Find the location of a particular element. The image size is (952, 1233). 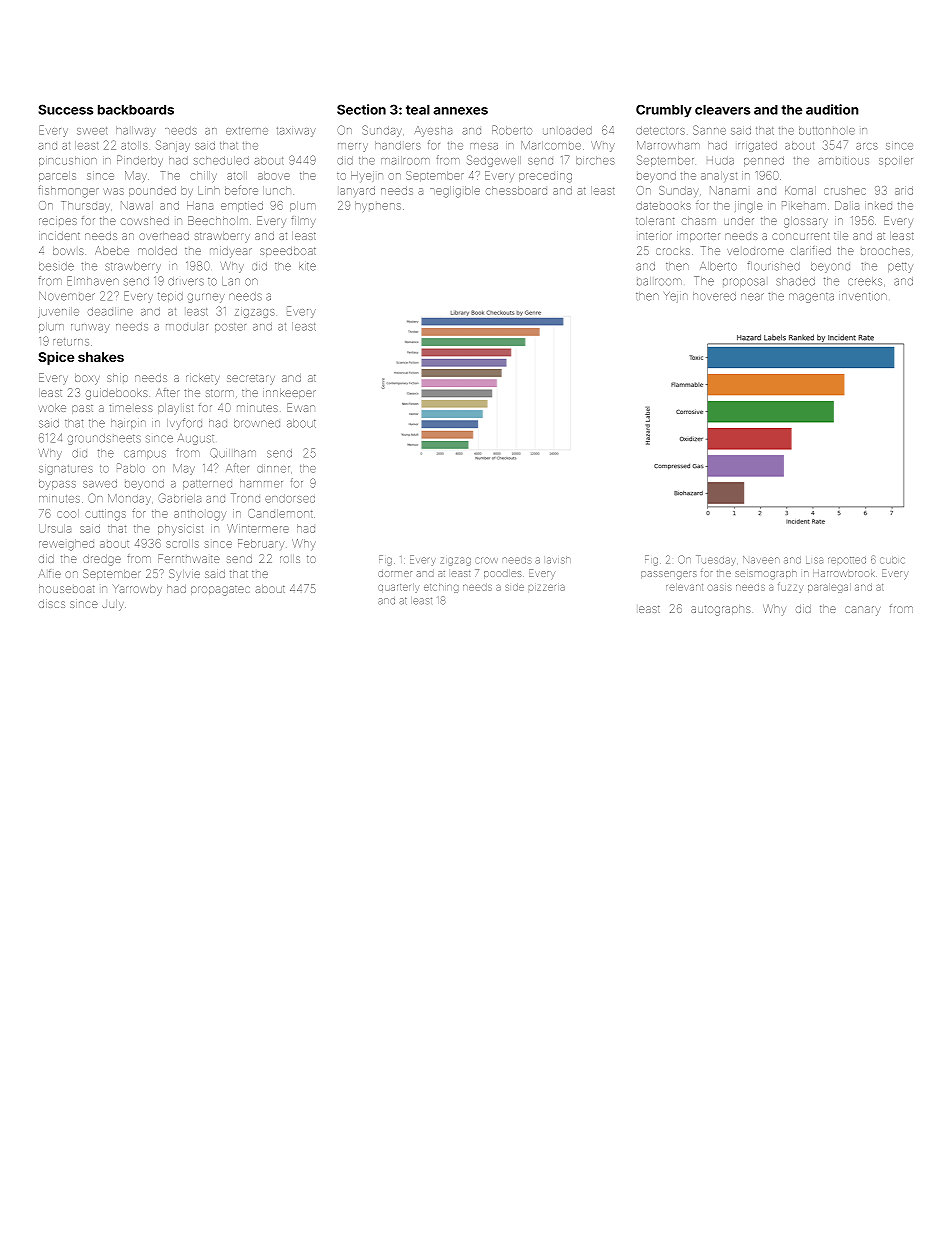

Elmhaven is located at coordinates (93, 281).
